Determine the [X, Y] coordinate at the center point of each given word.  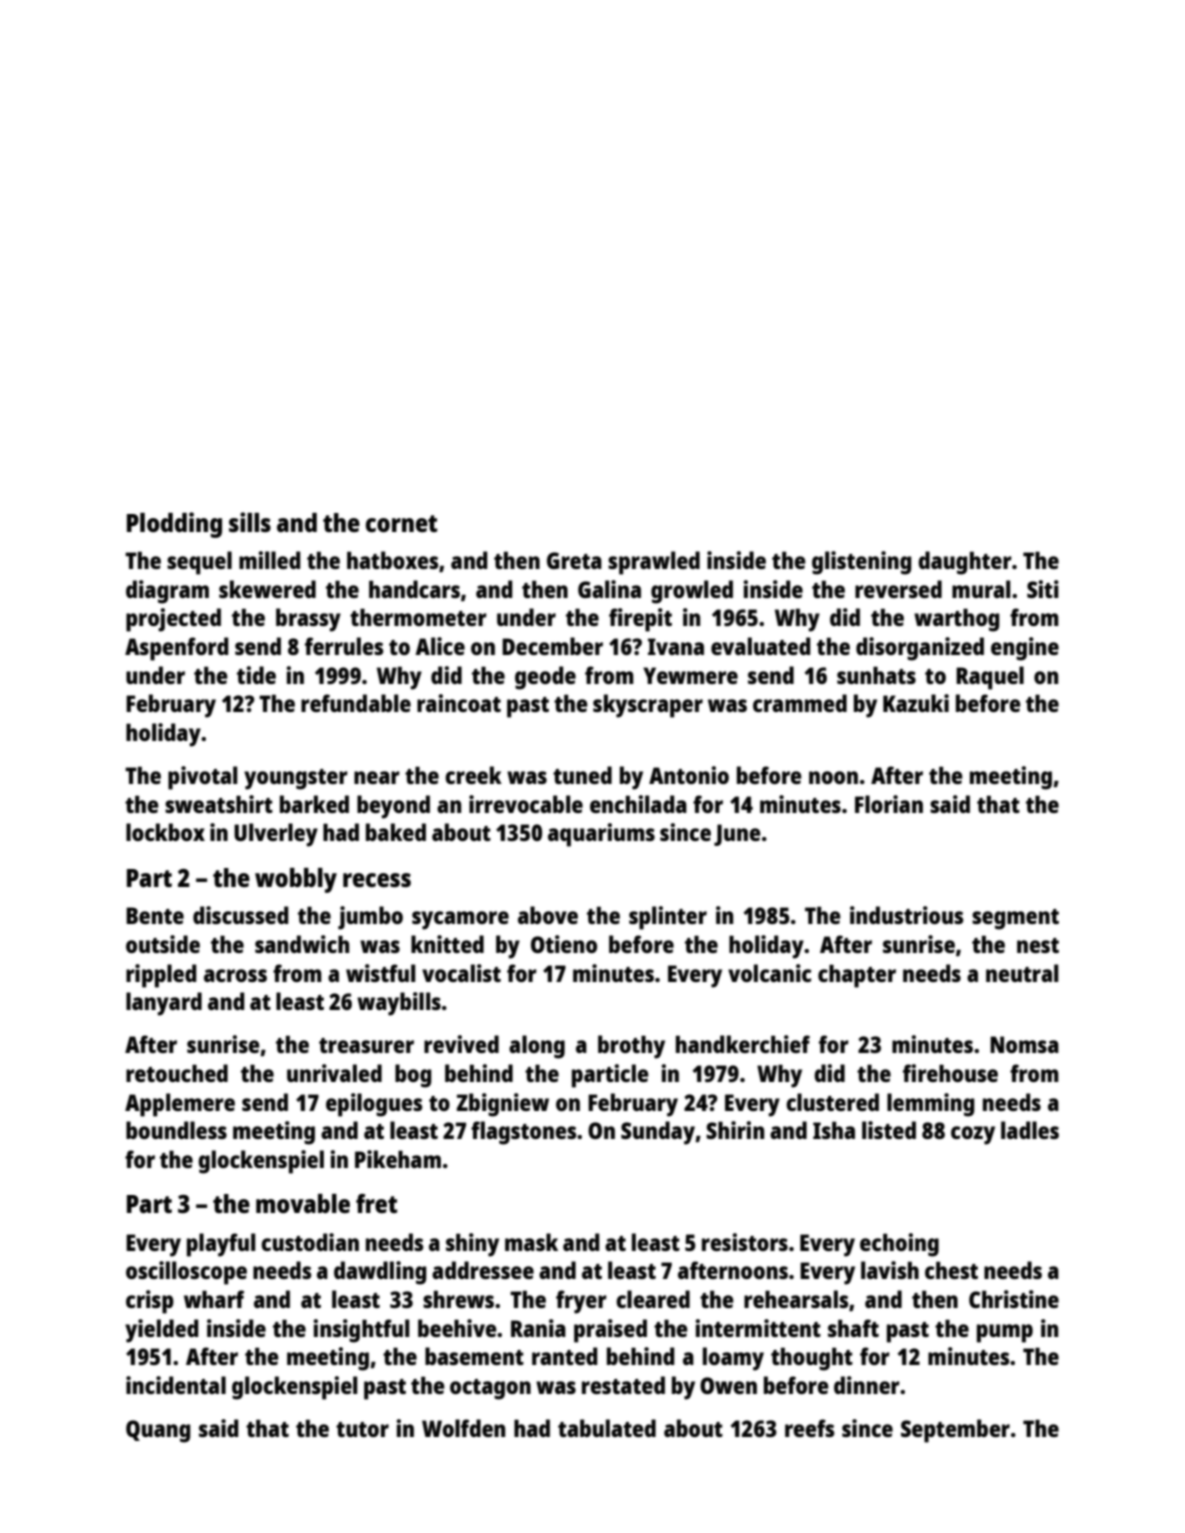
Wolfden [463, 1428]
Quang [158, 1431]
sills [250, 522]
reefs [810, 1428]
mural [981, 589]
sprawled [654, 563]
